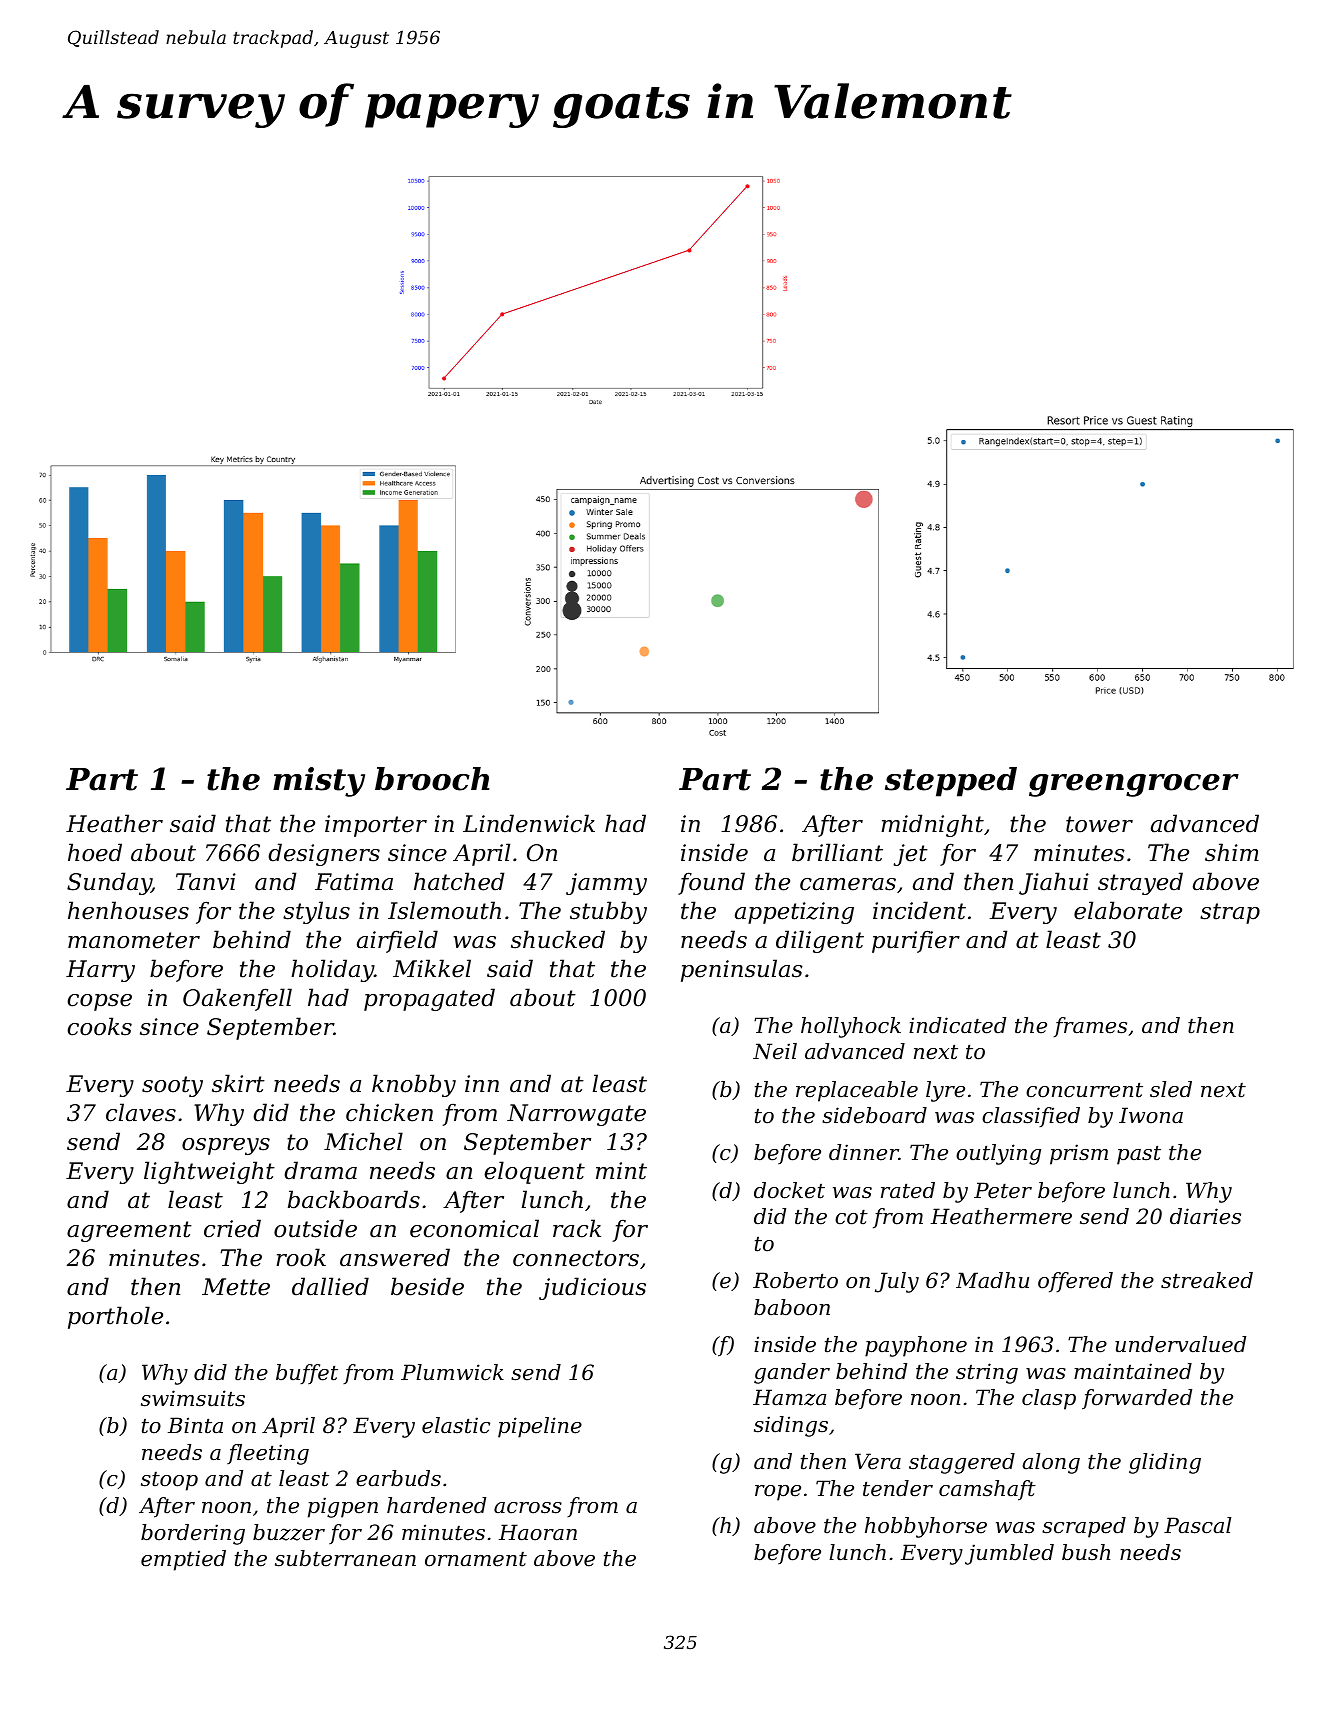 The width and height of the page is (1327, 1718). I want to click on found, so click(711, 883).
